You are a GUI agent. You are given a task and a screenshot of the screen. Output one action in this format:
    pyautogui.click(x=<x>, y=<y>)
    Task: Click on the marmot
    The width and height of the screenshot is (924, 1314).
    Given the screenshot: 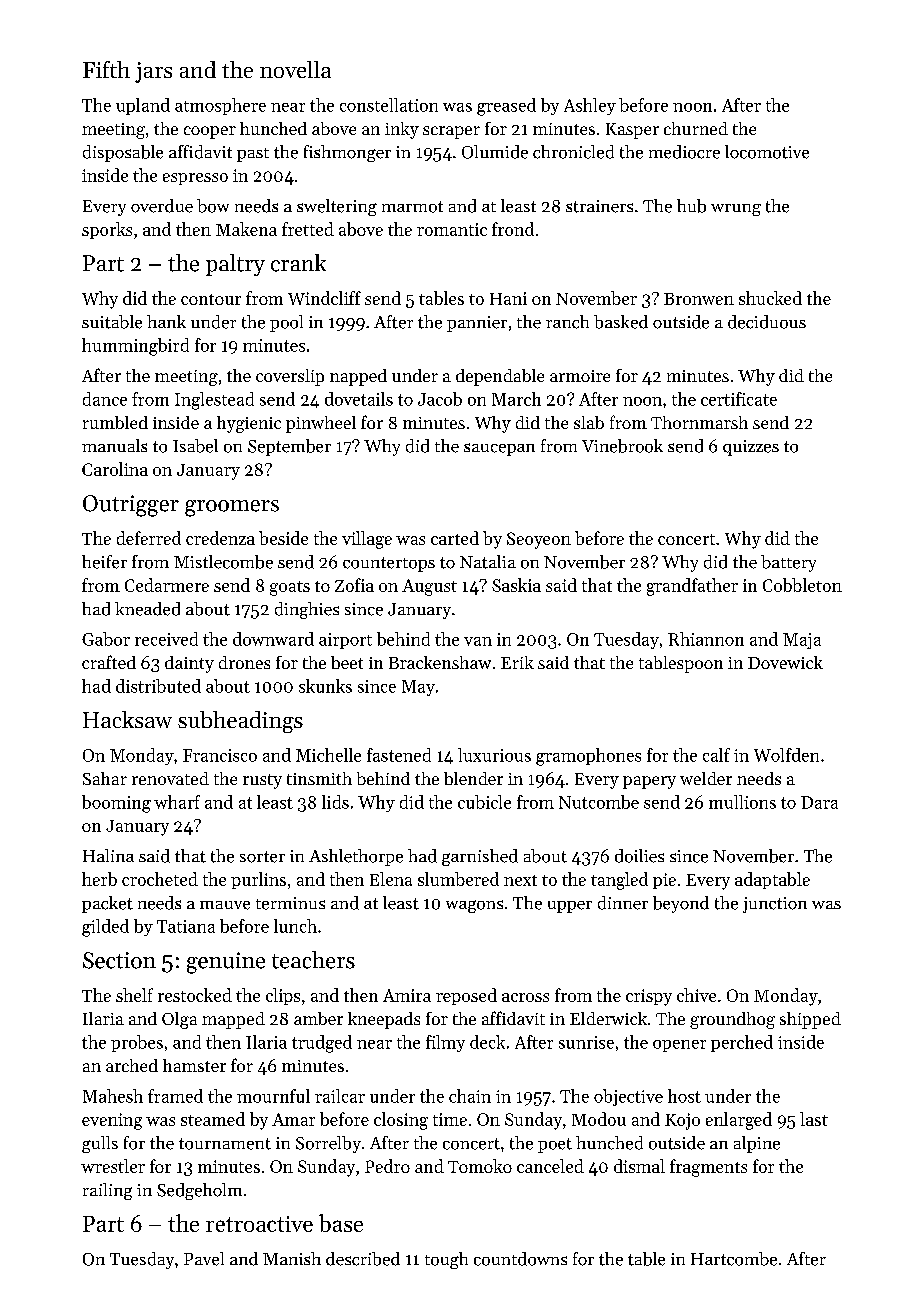 What is the action you would take?
    pyautogui.click(x=412, y=207)
